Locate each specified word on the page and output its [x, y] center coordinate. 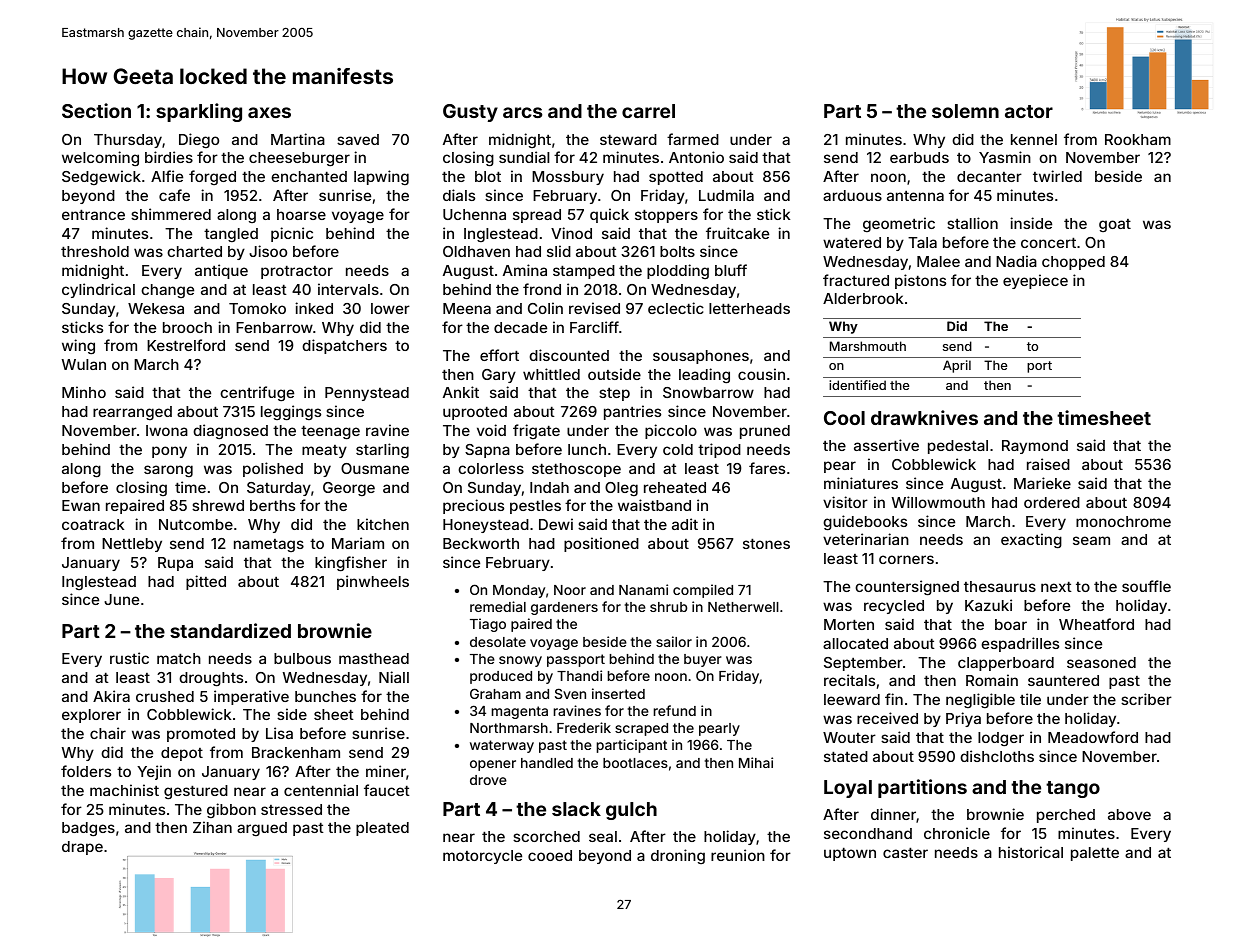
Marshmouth [868, 346]
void [491, 430]
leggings [291, 413]
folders [86, 771]
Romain [992, 680]
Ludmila [726, 195]
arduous [852, 195]
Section [96, 110]
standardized [230, 630]
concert [1048, 242]
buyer [703, 660]
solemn [965, 111]
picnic [292, 234]
